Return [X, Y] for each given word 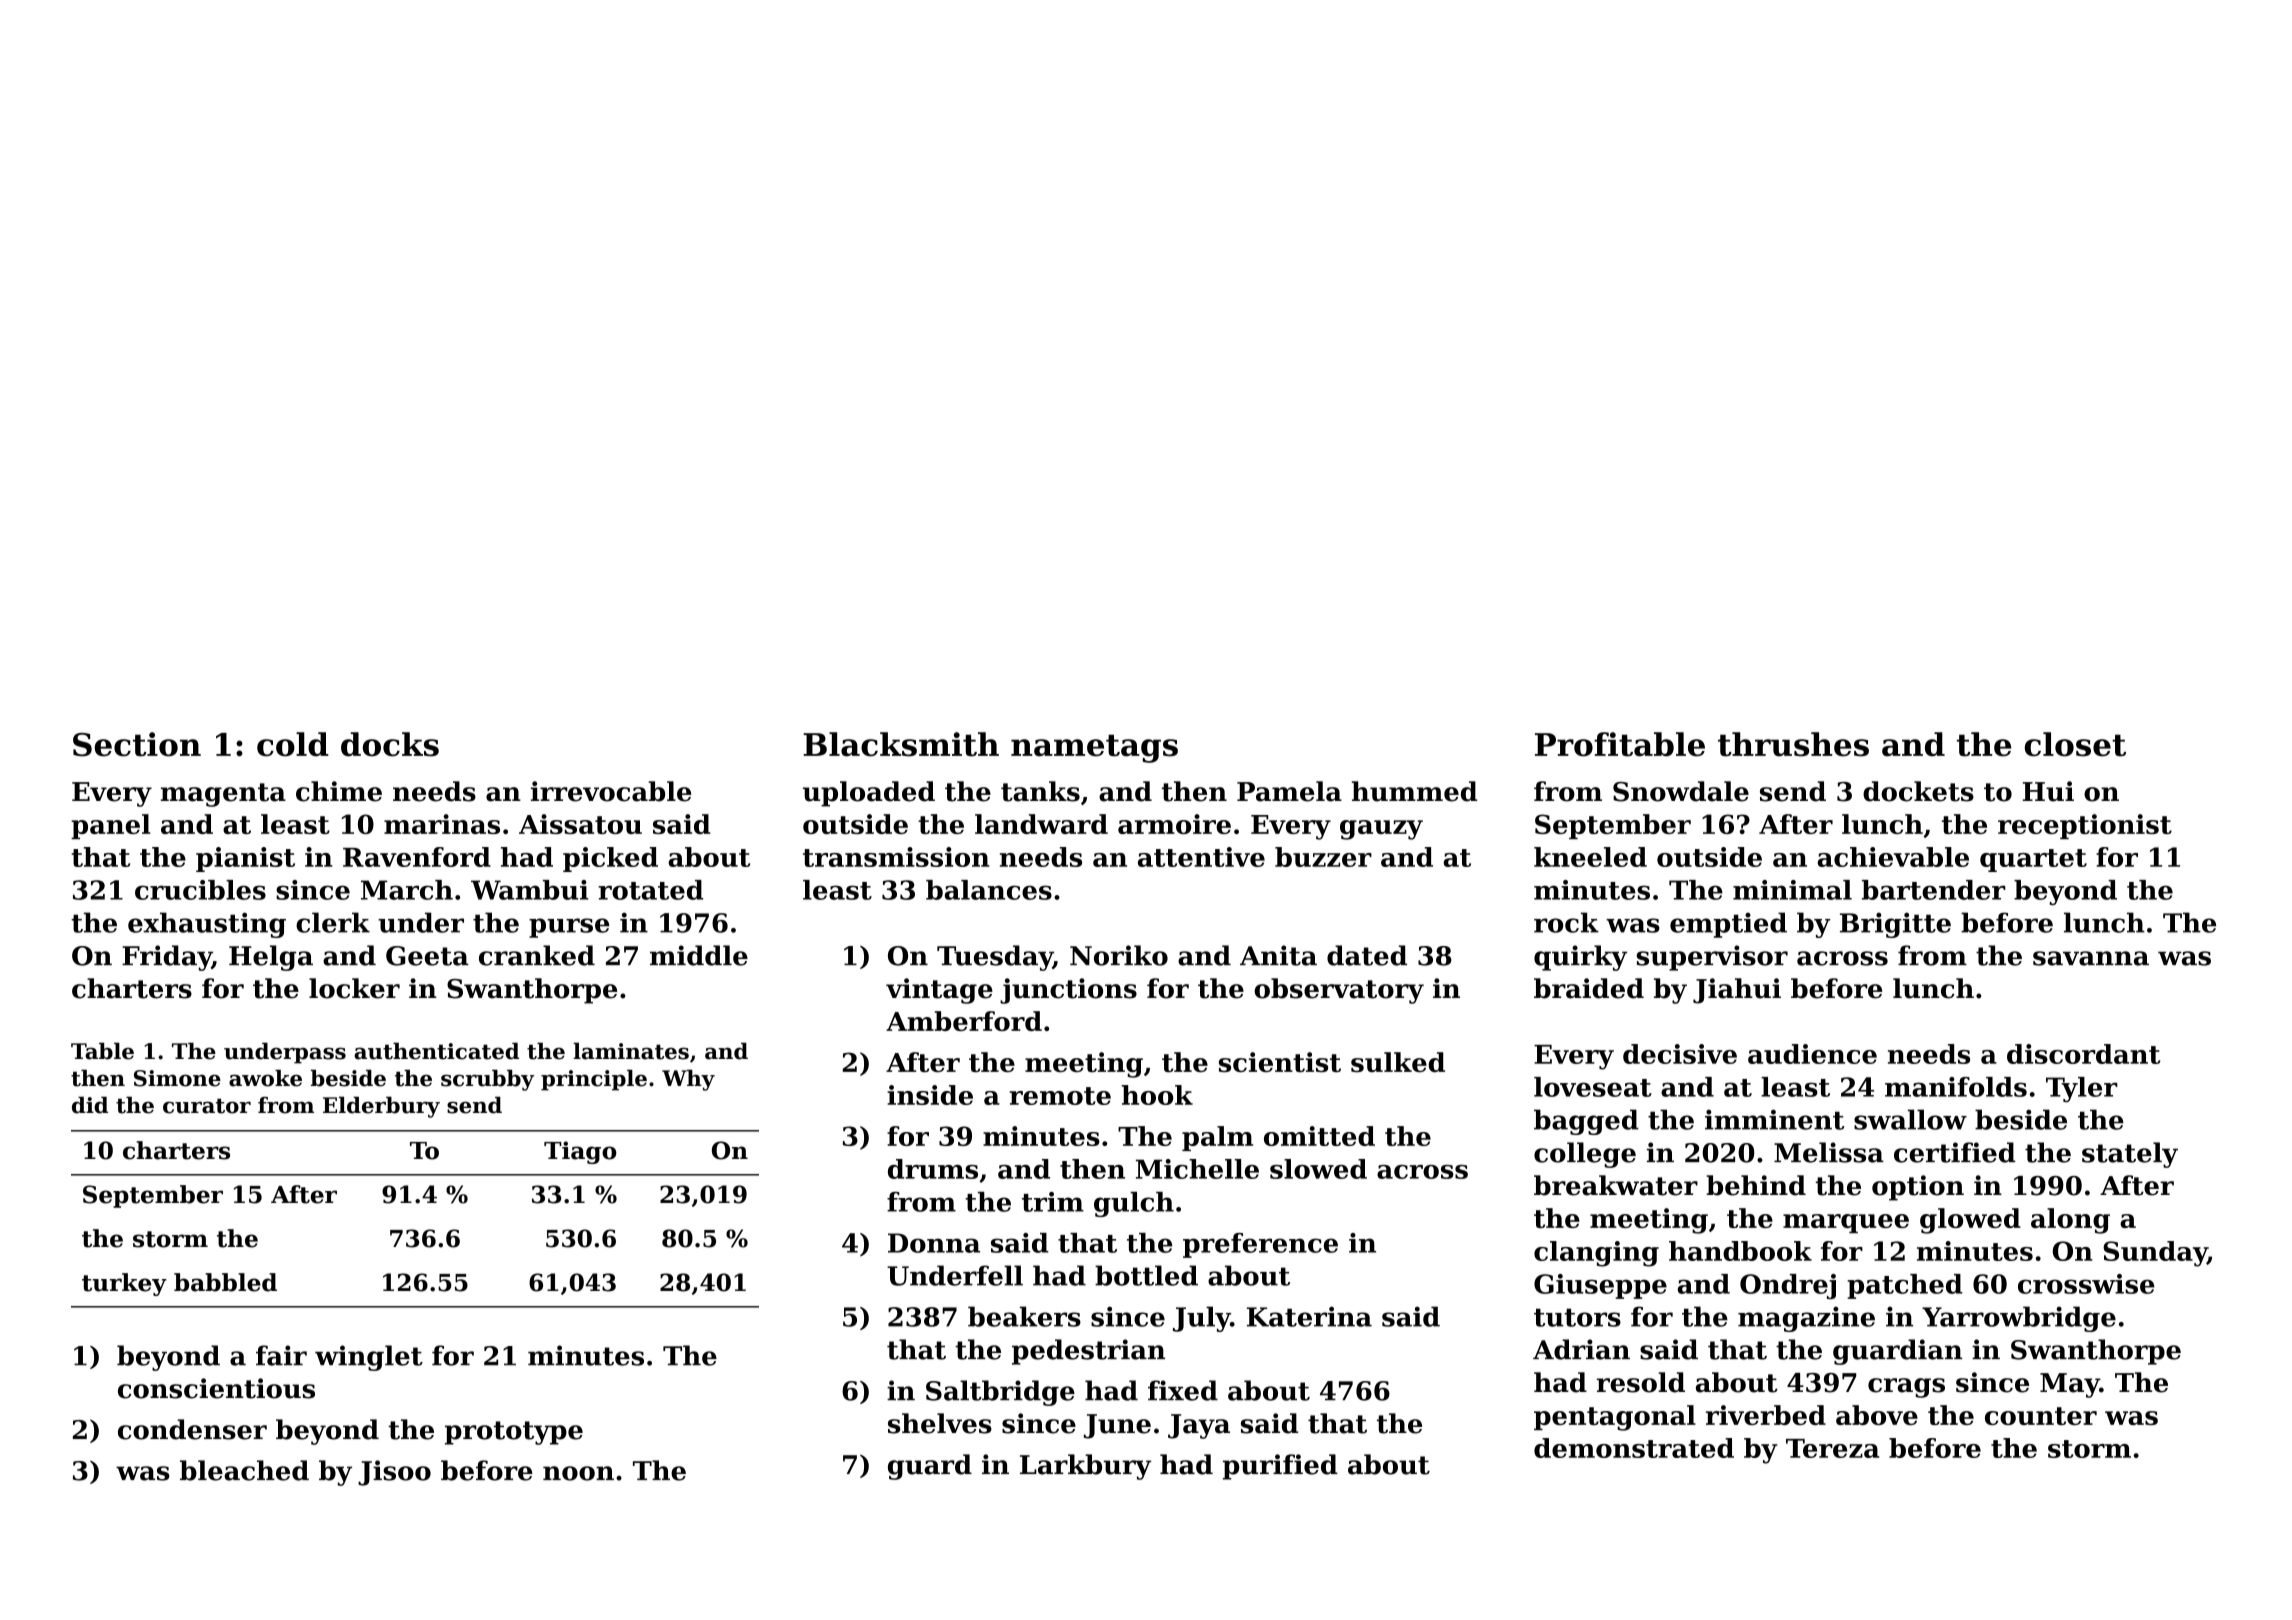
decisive [1680, 1054]
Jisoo [394, 1473]
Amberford [964, 1021]
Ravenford [417, 857]
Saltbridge [1000, 1393]
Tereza [1833, 1448]
